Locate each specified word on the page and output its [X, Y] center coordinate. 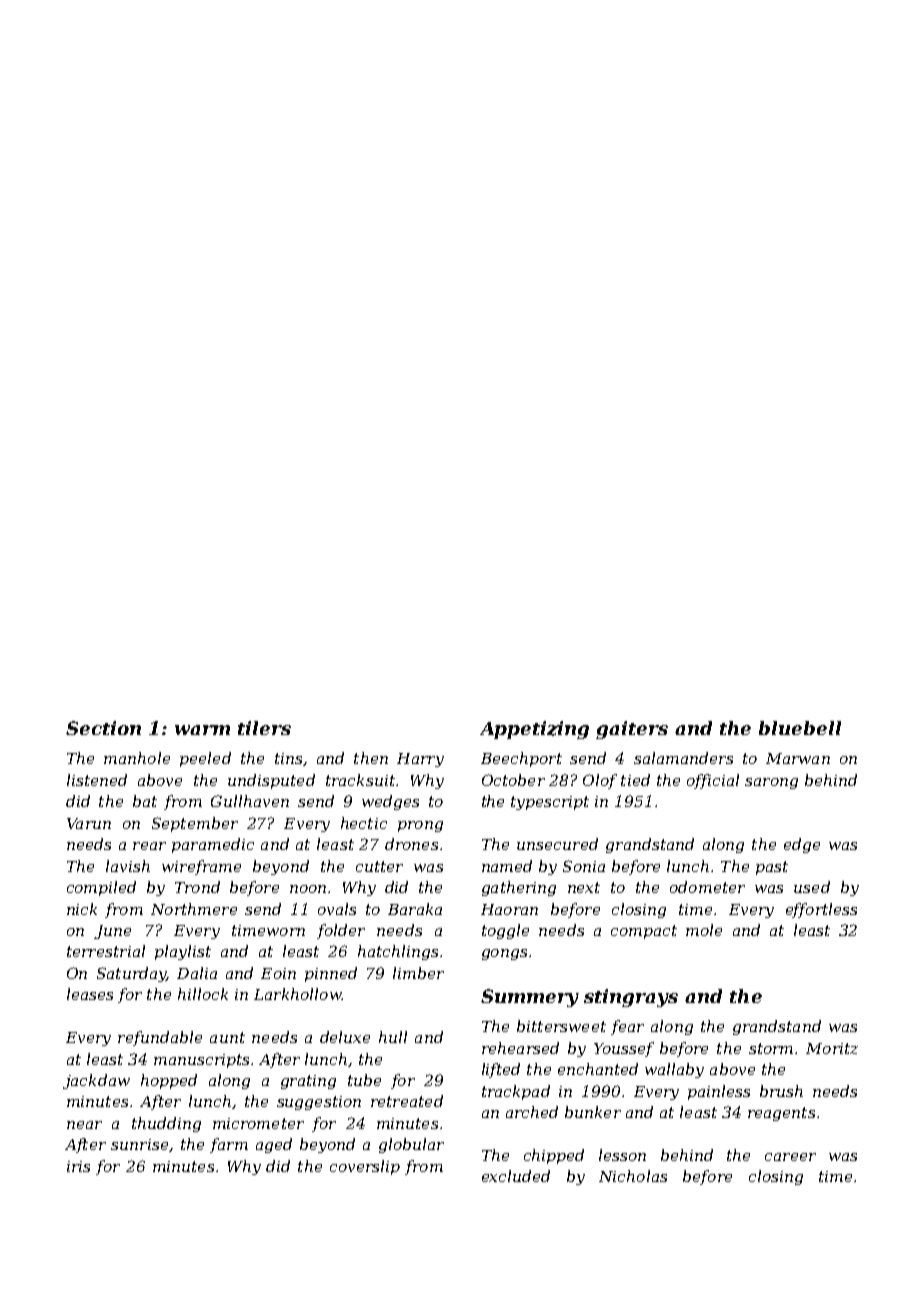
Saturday [131, 974]
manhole [137, 758]
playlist [183, 952]
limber [418, 973]
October [513, 780]
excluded [516, 1176]
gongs [504, 954]
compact [644, 932]
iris [78, 1166]
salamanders [683, 758]
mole [704, 930]
